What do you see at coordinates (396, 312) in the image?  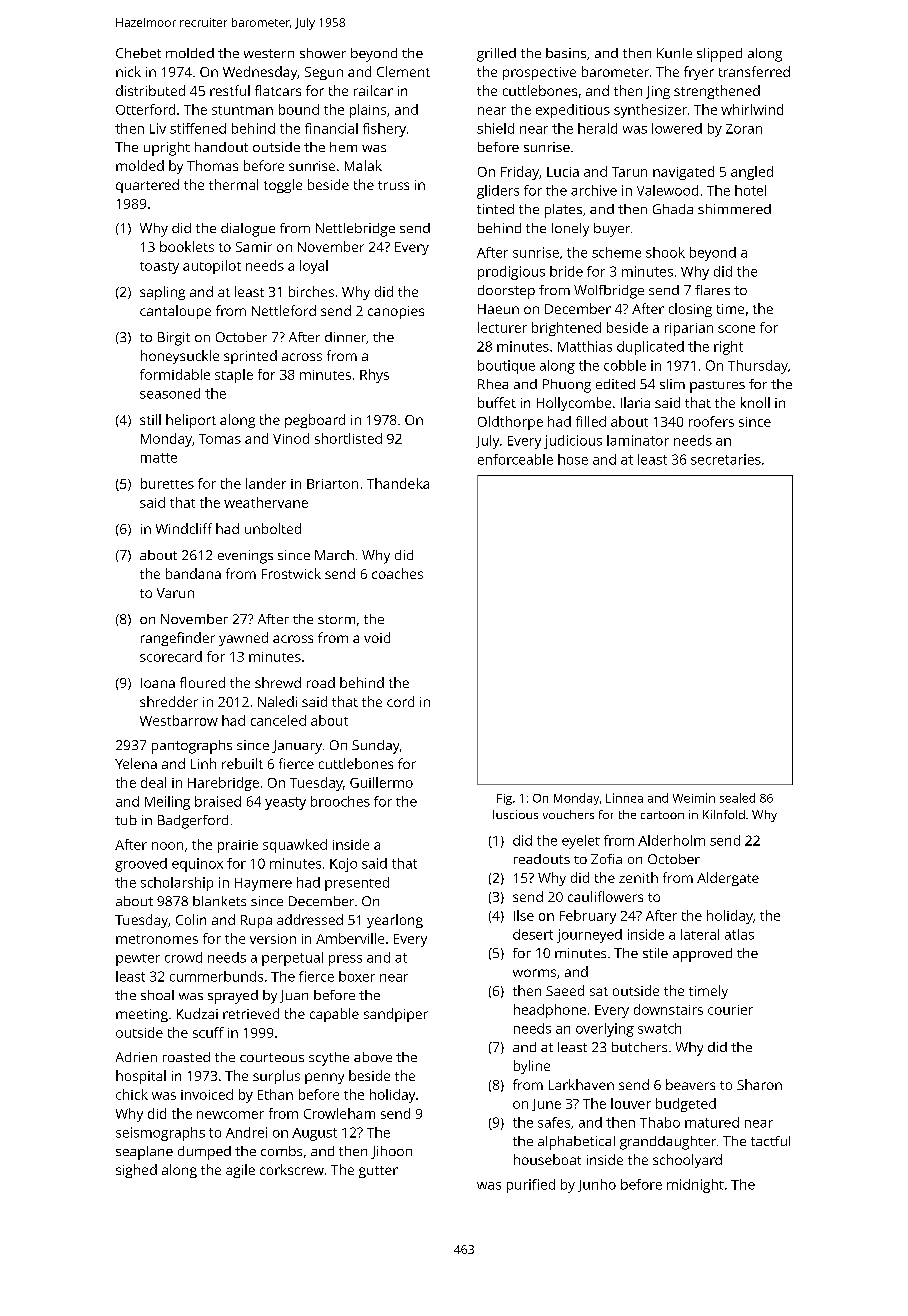 I see `canopies` at bounding box center [396, 312].
